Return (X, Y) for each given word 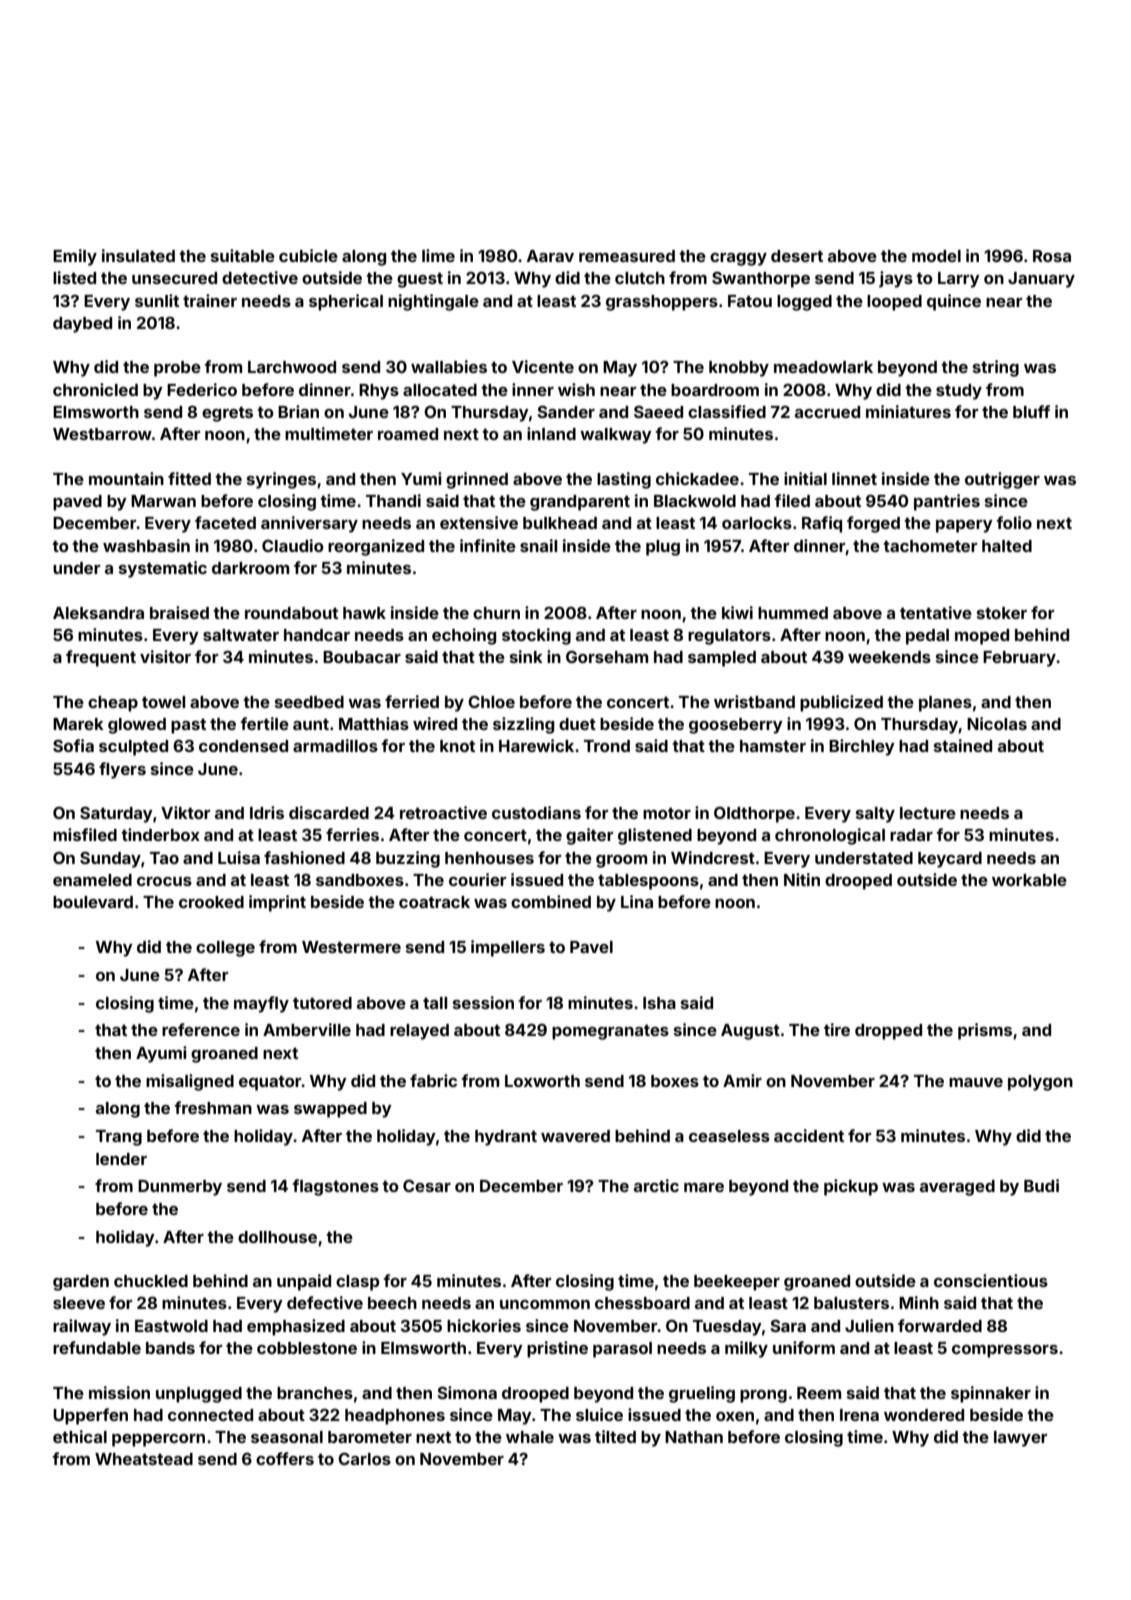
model (936, 256)
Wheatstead (144, 1459)
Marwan (163, 501)
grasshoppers (662, 303)
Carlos (364, 1458)
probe (177, 369)
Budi (1041, 1185)
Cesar (427, 1185)
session (483, 1002)
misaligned (190, 1082)
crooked (211, 902)
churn (496, 613)
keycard (950, 860)
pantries (947, 502)
